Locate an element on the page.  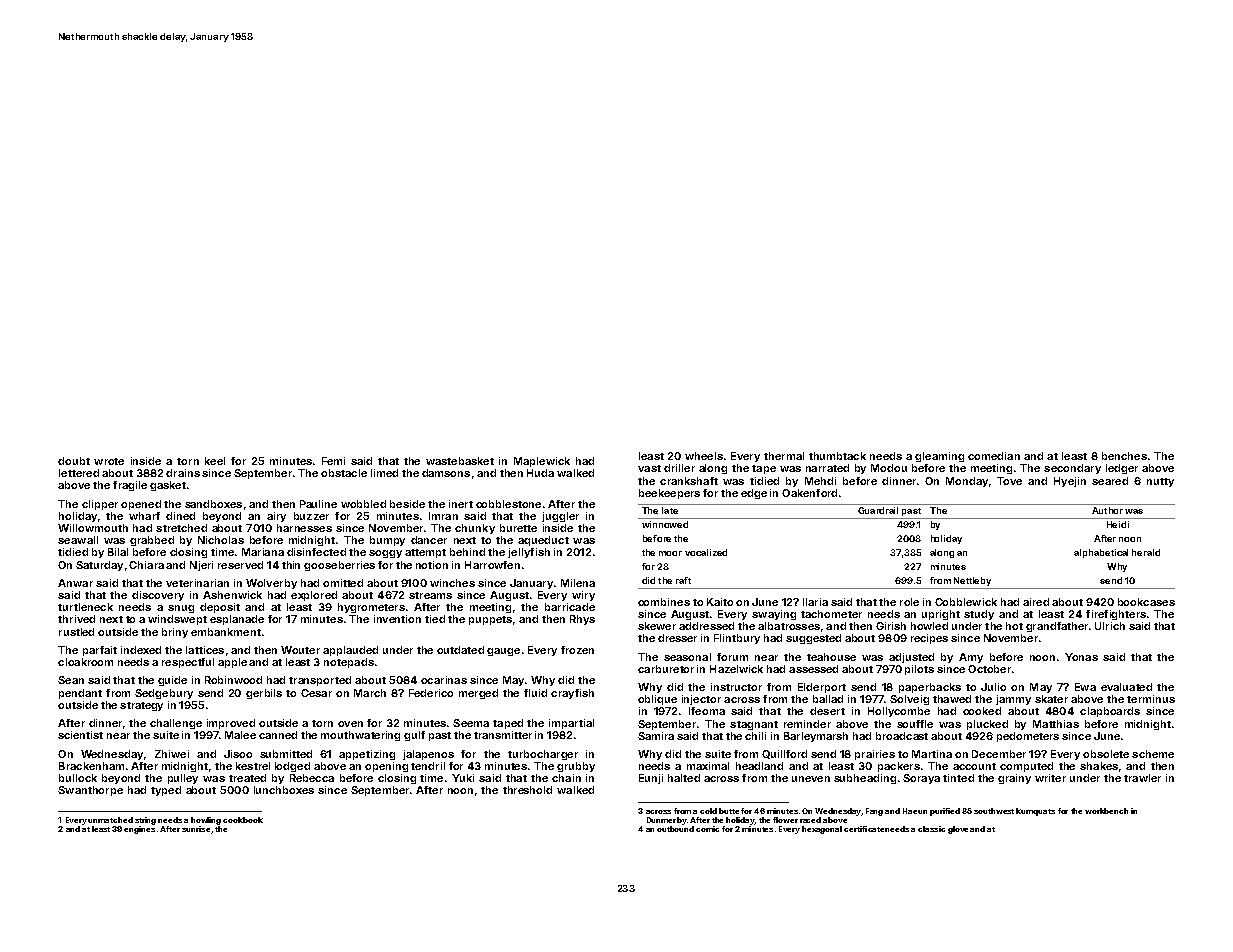
clapboards is located at coordinates (1110, 712).
